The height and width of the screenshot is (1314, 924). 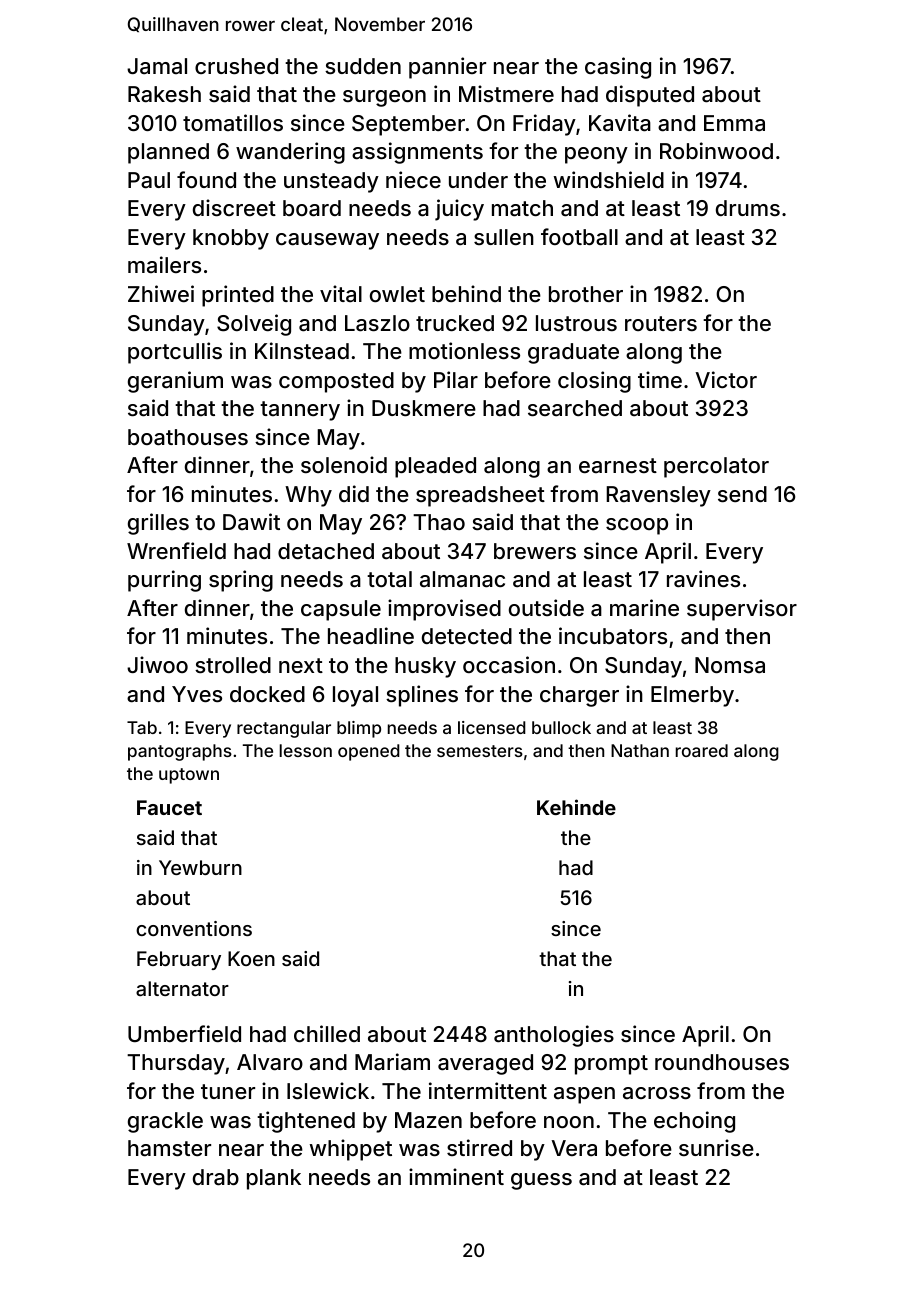 I want to click on disputed, so click(x=650, y=96).
